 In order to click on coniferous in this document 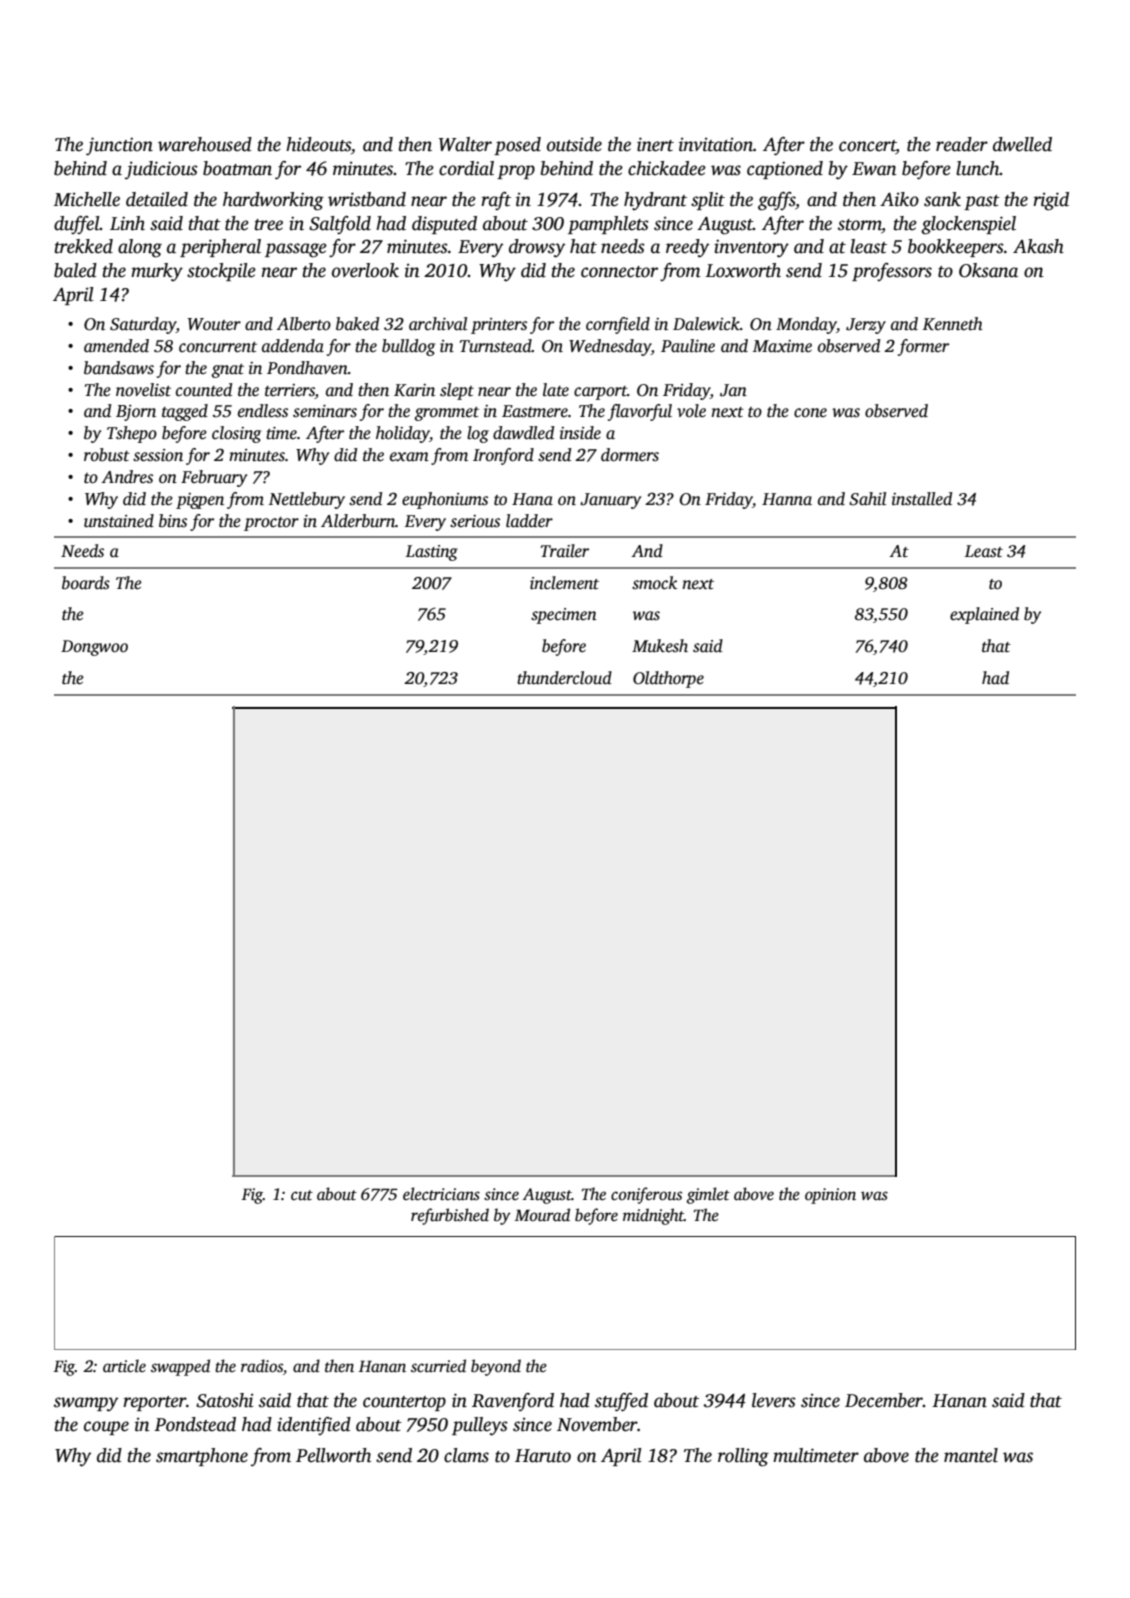, I will do `click(646, 1195)`.
